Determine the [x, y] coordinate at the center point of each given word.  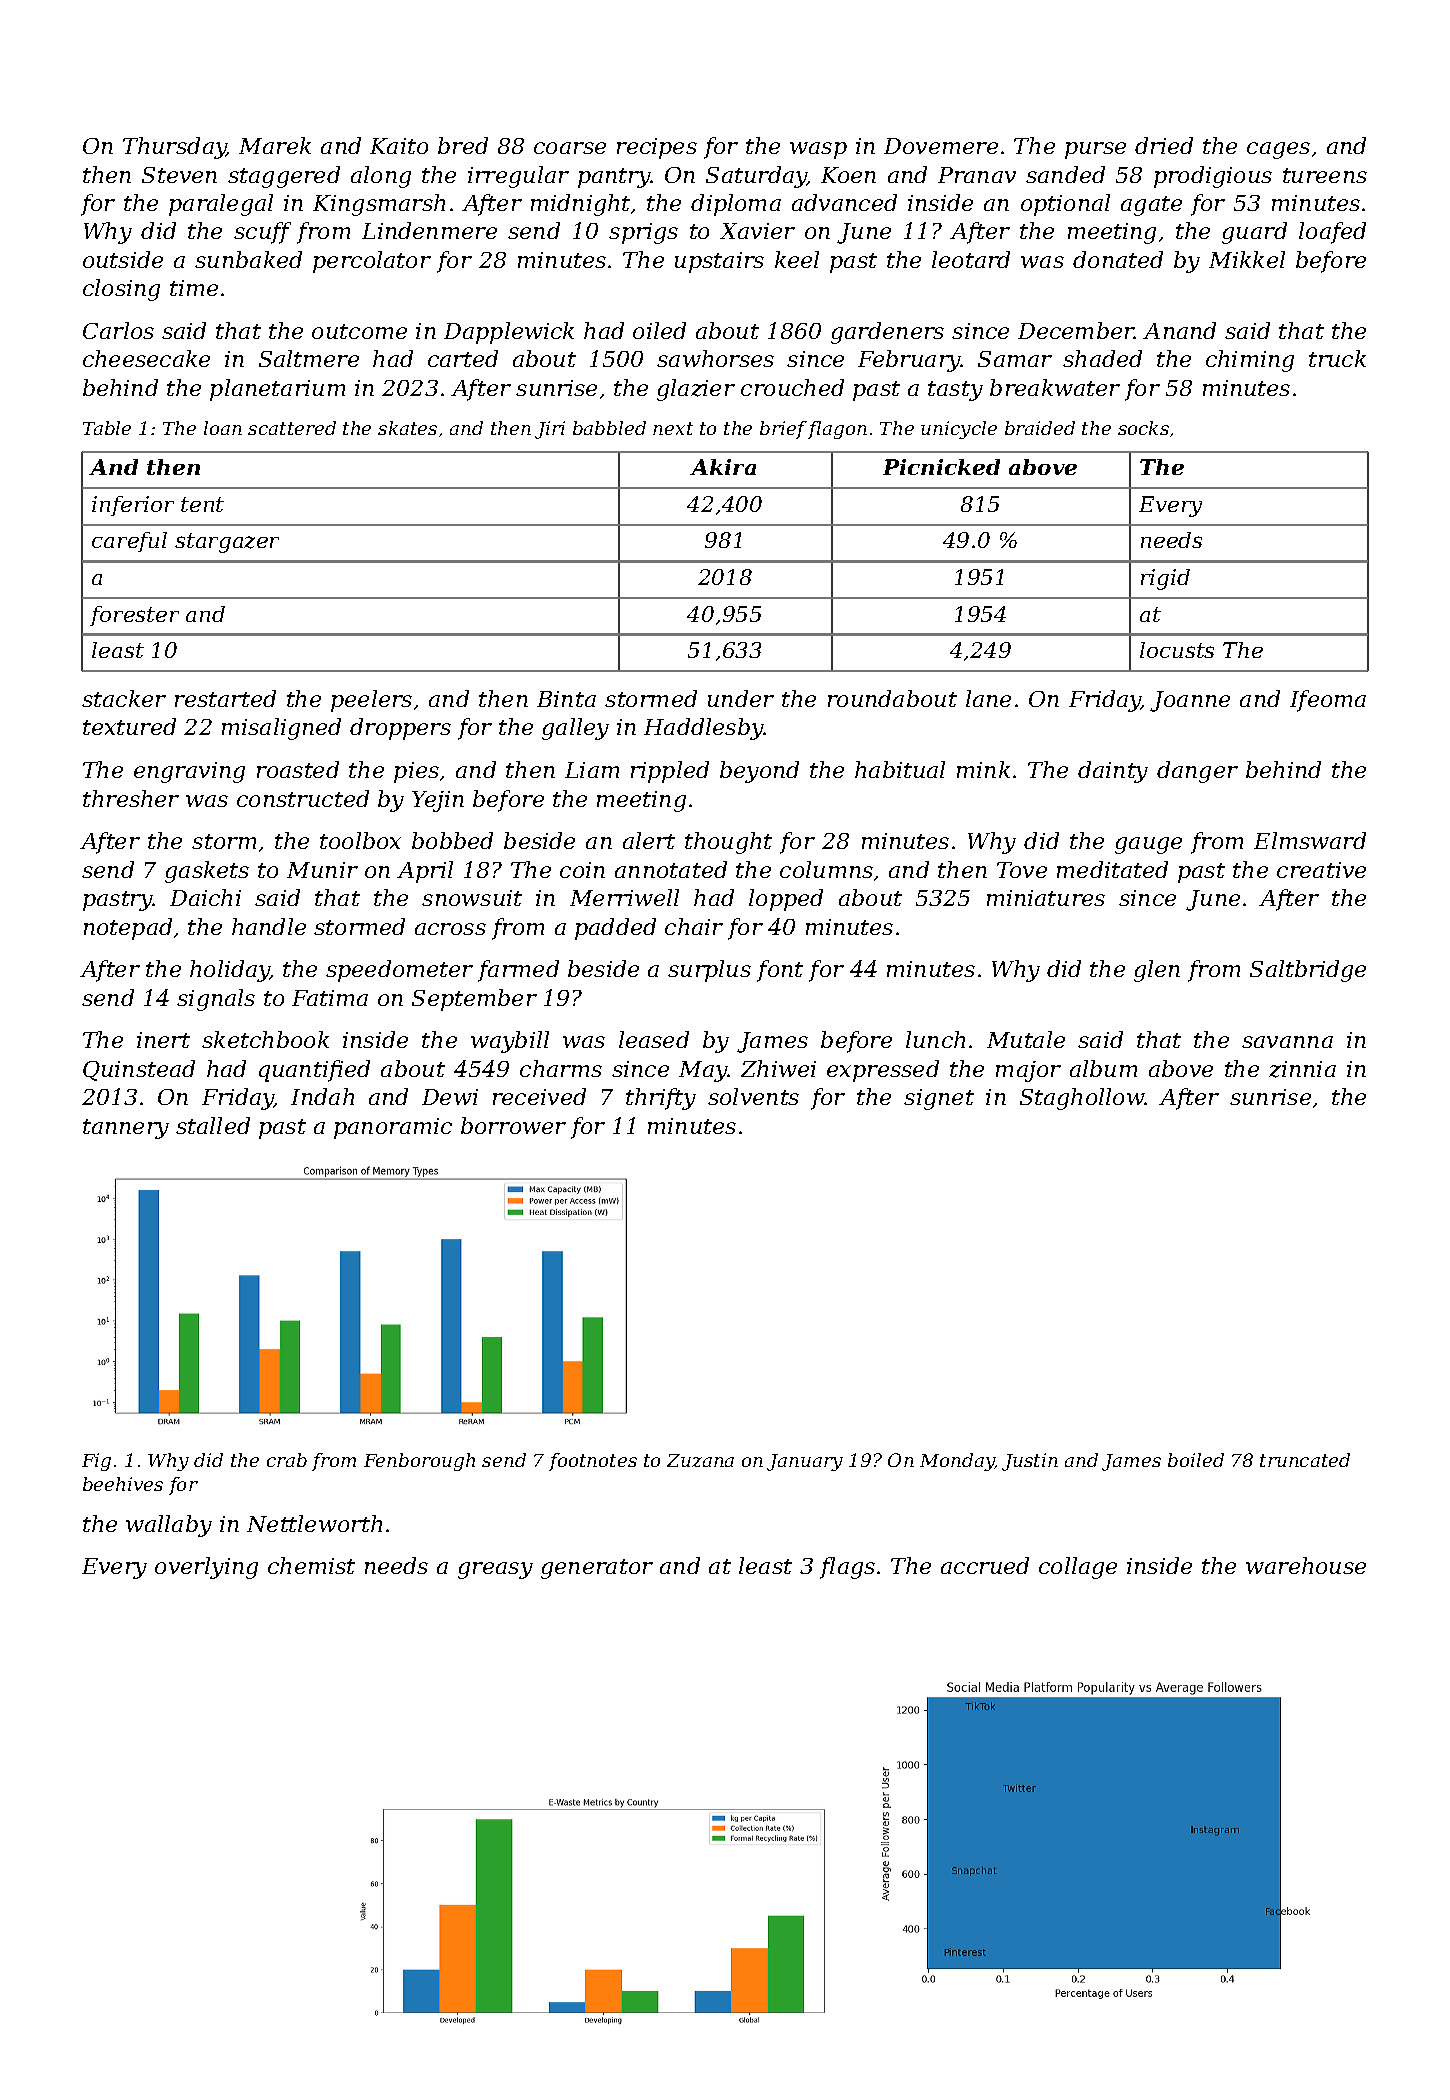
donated [1118, 259]
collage [1078, 1568]
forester [134, 616]
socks [1143, 428]
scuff [262, 233]
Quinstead [139, 1070]
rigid [1165, 579]
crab [287, 1460]
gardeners [887, 333]
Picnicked [941, 467]
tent [202, 504]
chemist [311, 1565]
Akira [723, 467]
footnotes [593, 1462]
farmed [518, 971]
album [1103, 1068]
